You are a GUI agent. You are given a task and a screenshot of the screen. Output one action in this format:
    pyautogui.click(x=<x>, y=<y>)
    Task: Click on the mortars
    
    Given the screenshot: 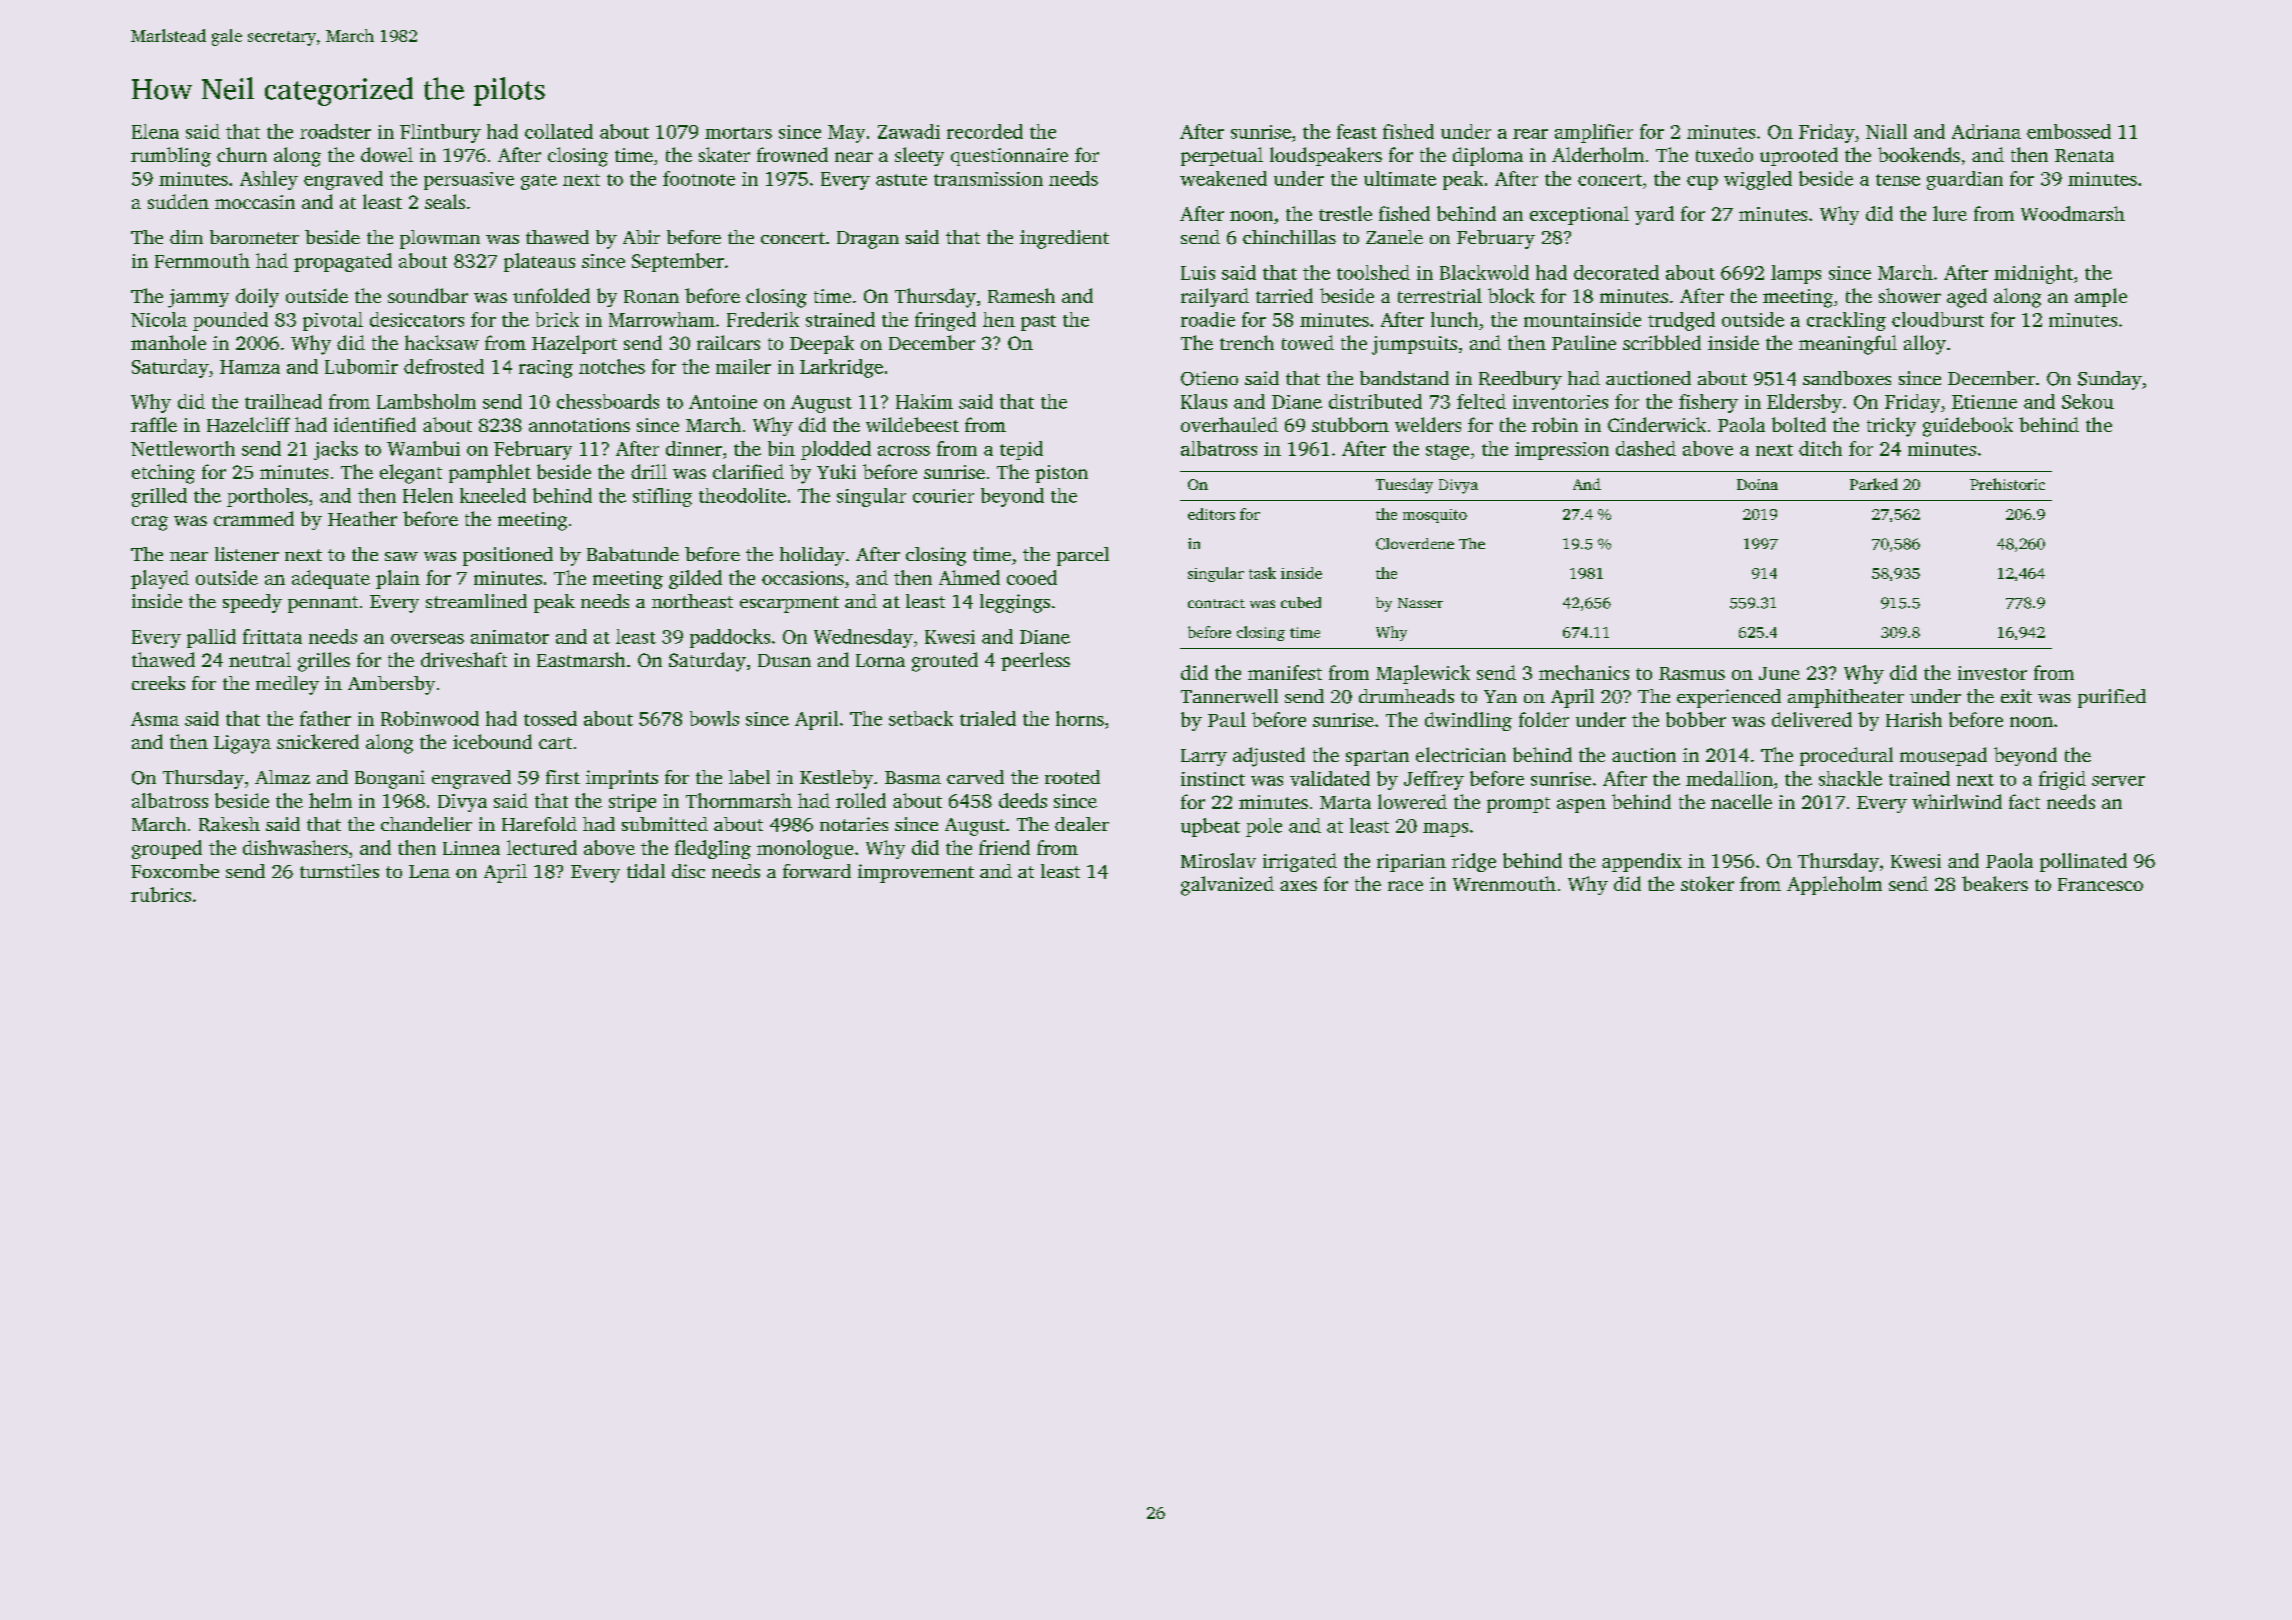 What is the action you would take?
    pyautogui.click(x=738, y=133)
